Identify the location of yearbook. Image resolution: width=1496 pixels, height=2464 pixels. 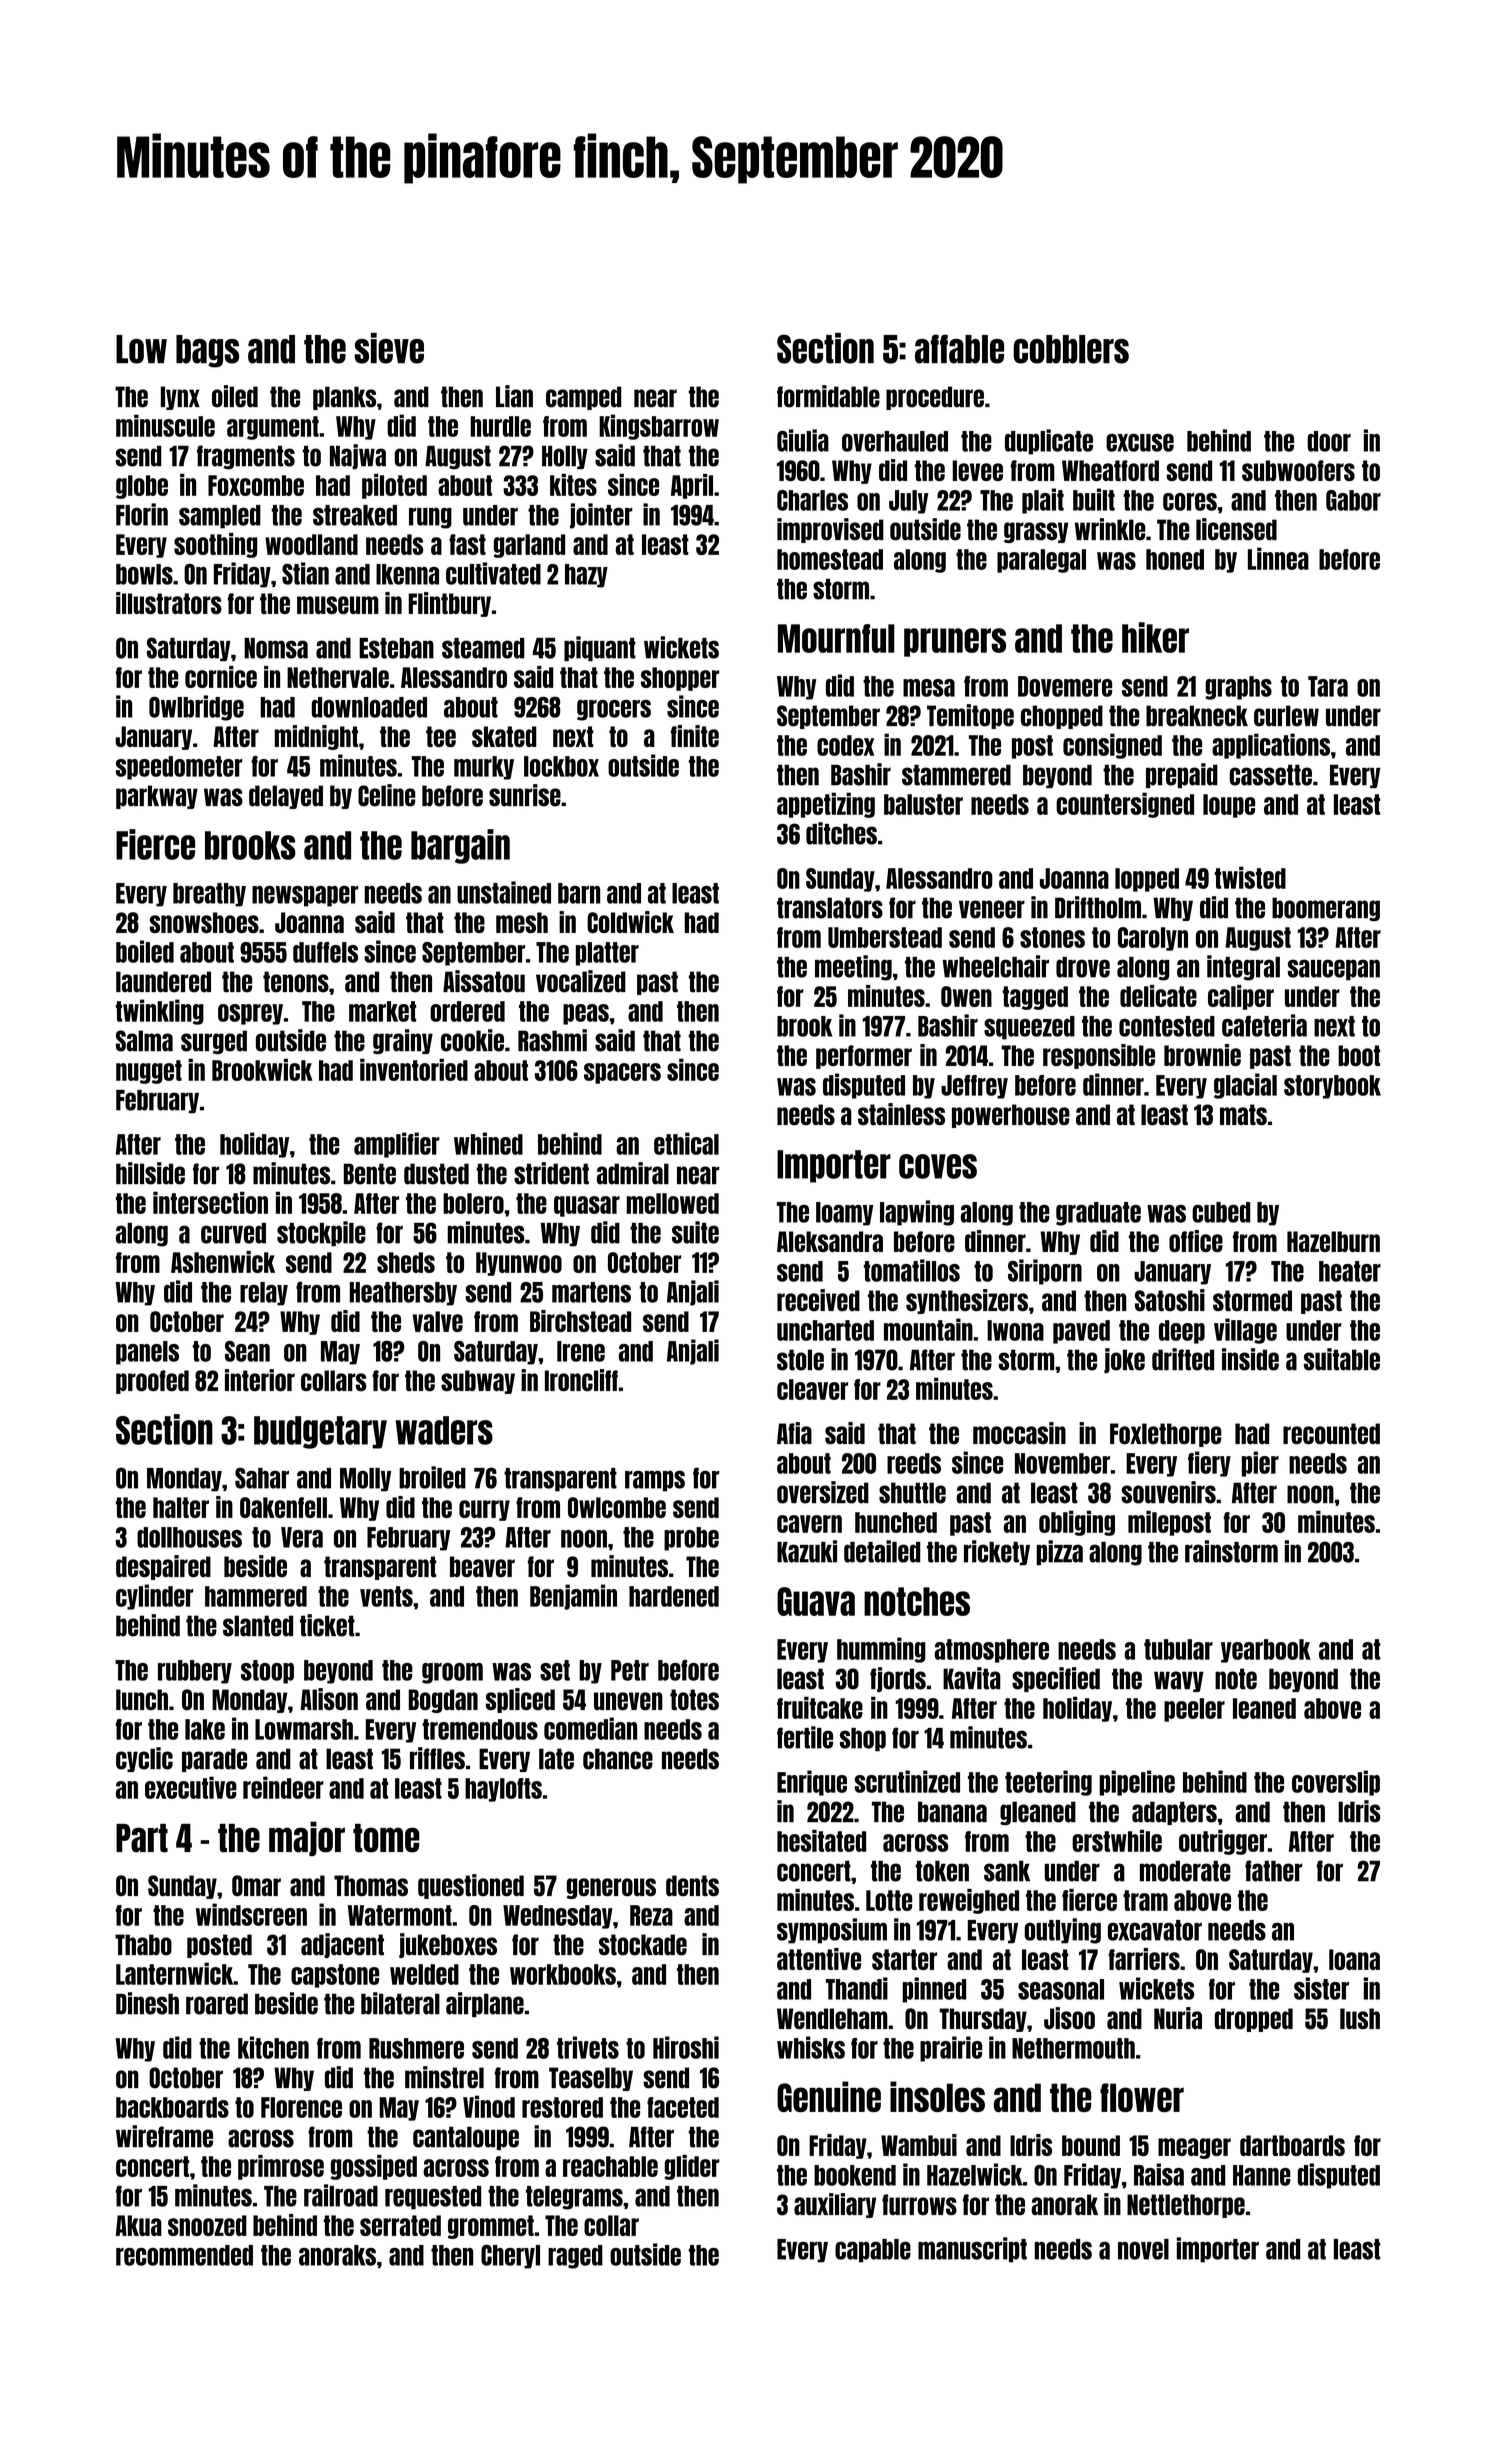
(1266, 1651).
